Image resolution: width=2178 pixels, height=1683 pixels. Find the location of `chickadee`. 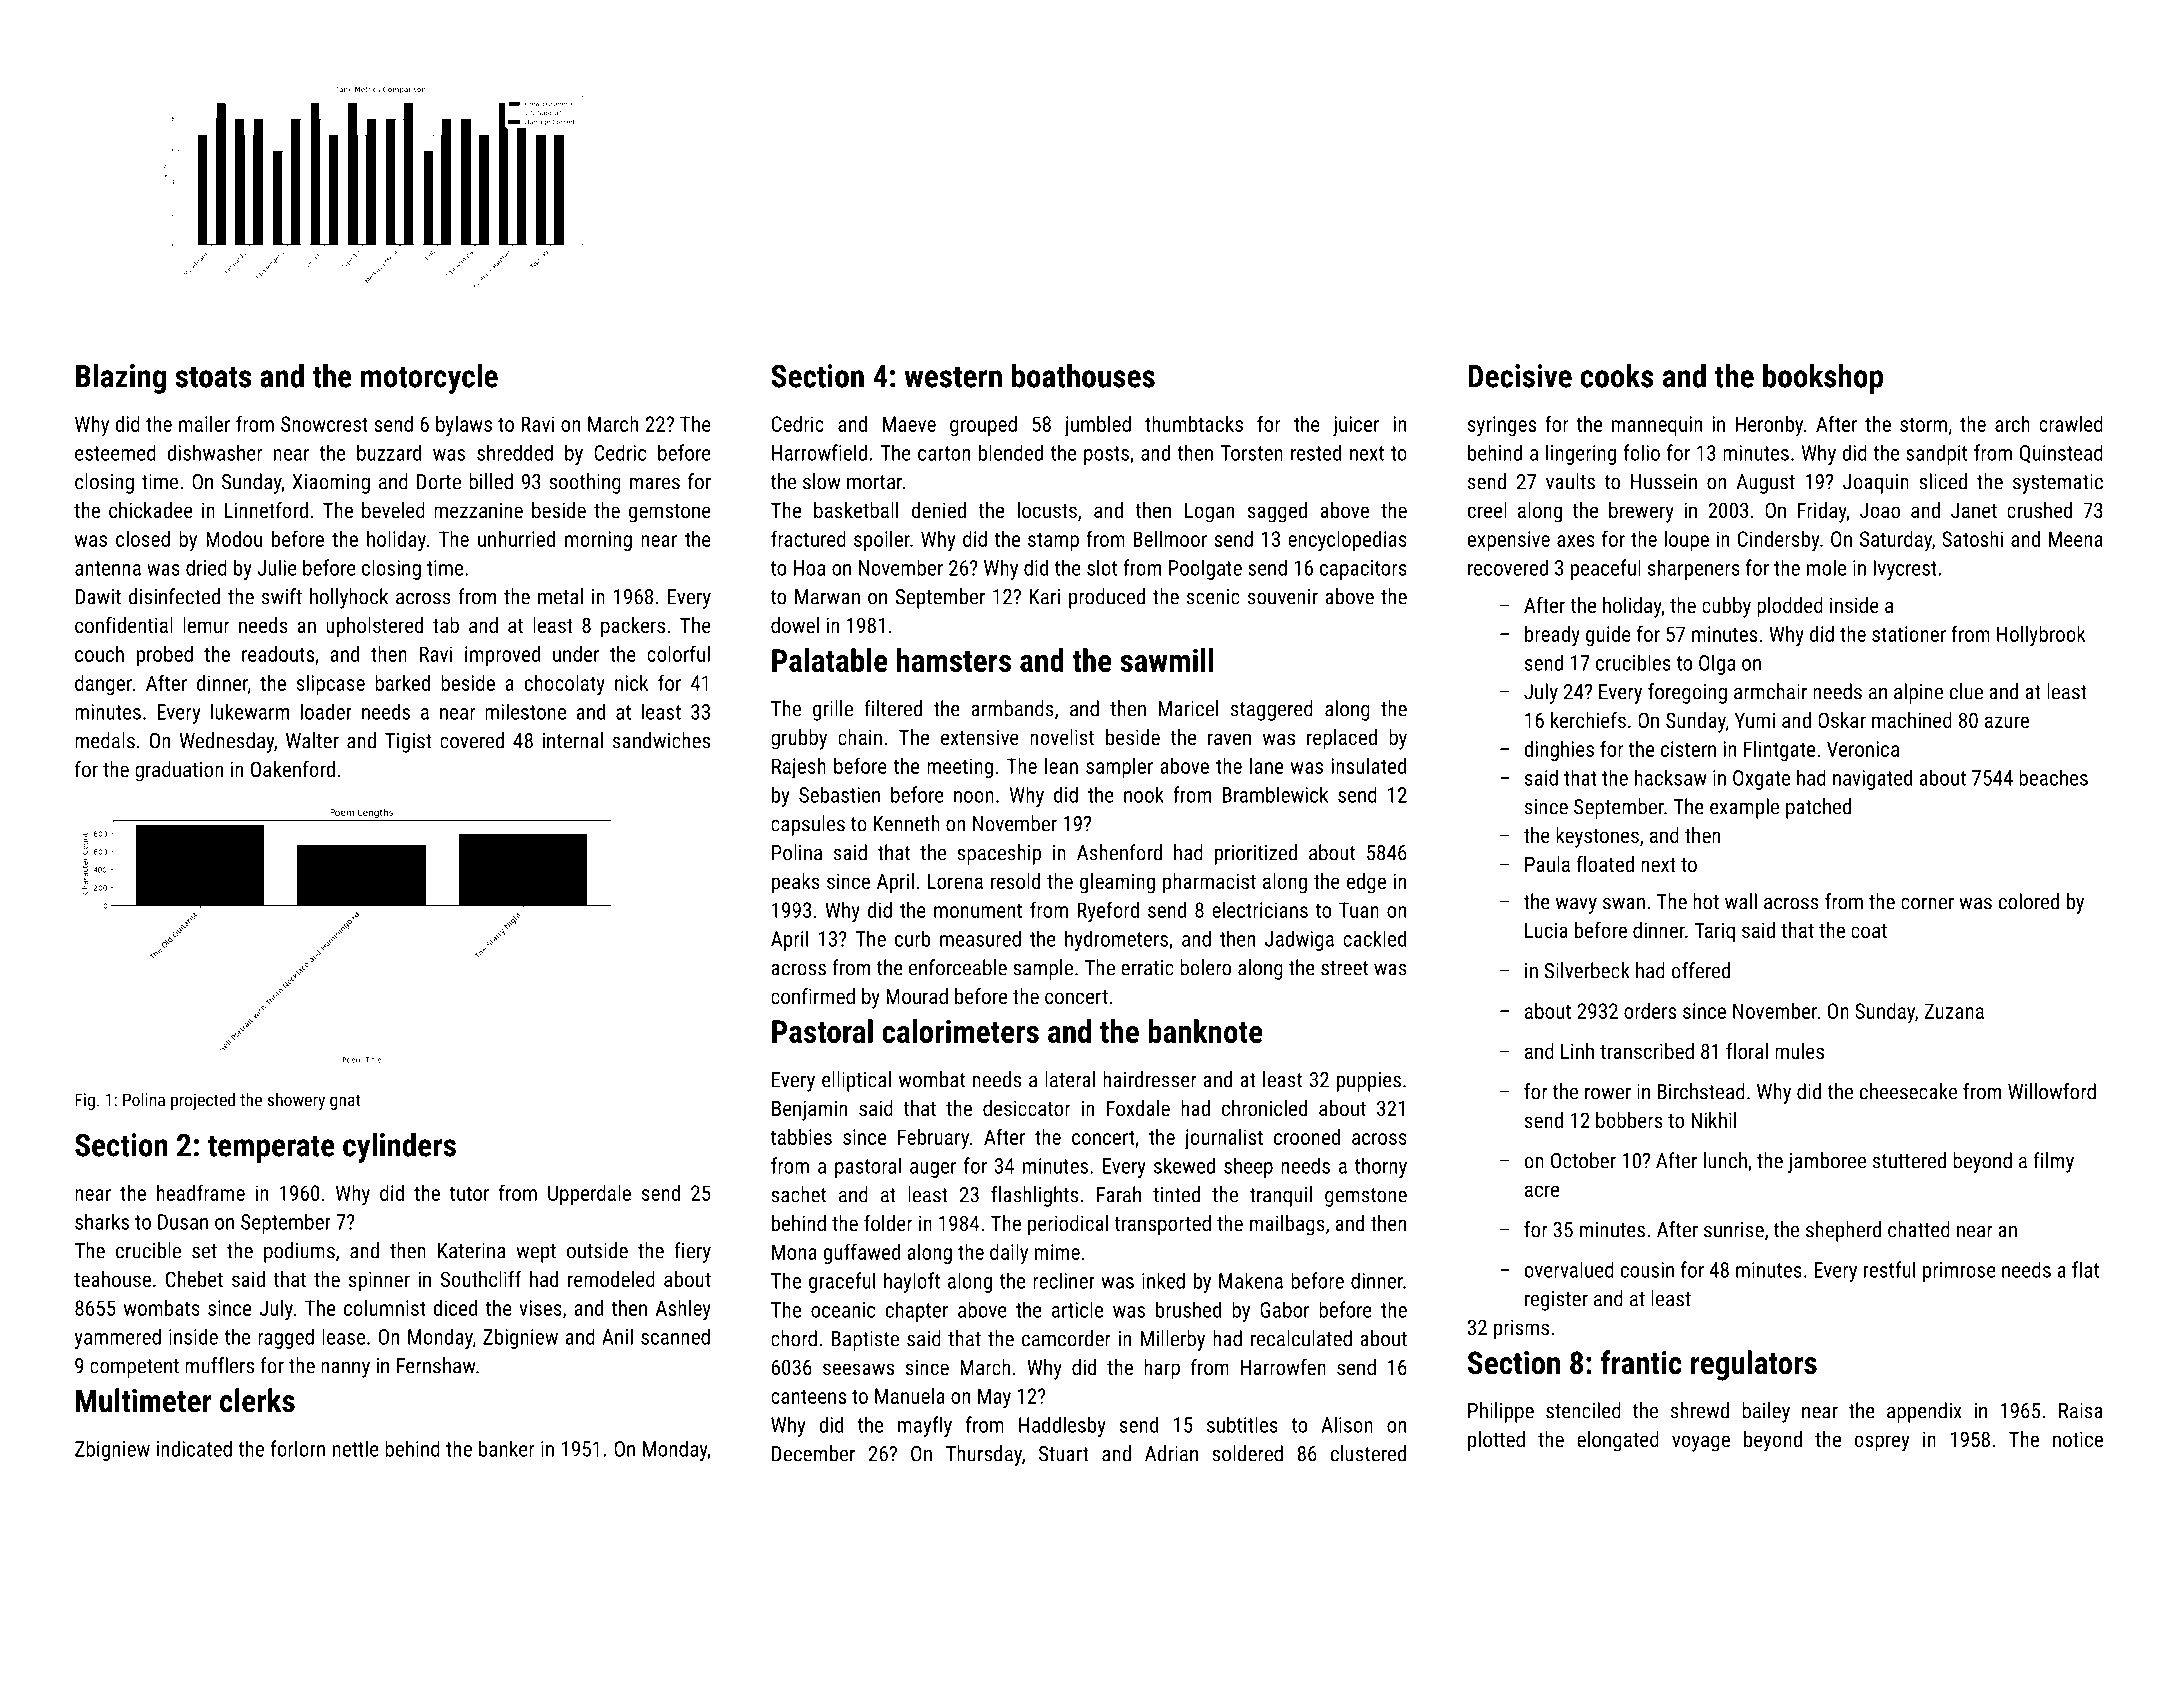

chickadee is located at coordinates (151, 510).
